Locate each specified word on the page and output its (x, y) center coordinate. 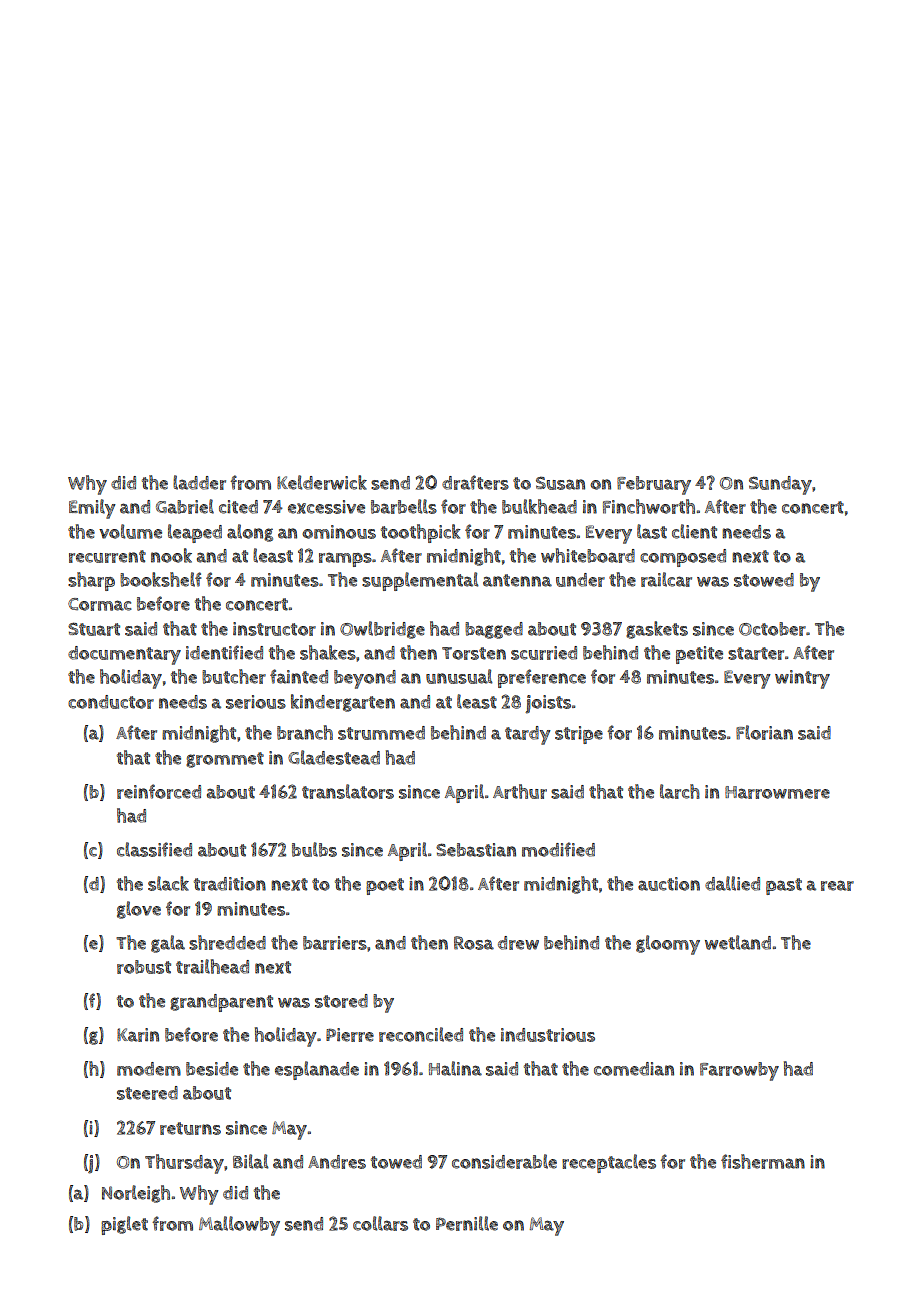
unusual (459, 676)
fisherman (763, 1161)
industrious (548, 1035)
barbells (404, 506)
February (654, 485)
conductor (111, 702)
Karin (138, 1035)
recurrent (107, 556)
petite (699, 655)
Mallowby (239, 1226)
